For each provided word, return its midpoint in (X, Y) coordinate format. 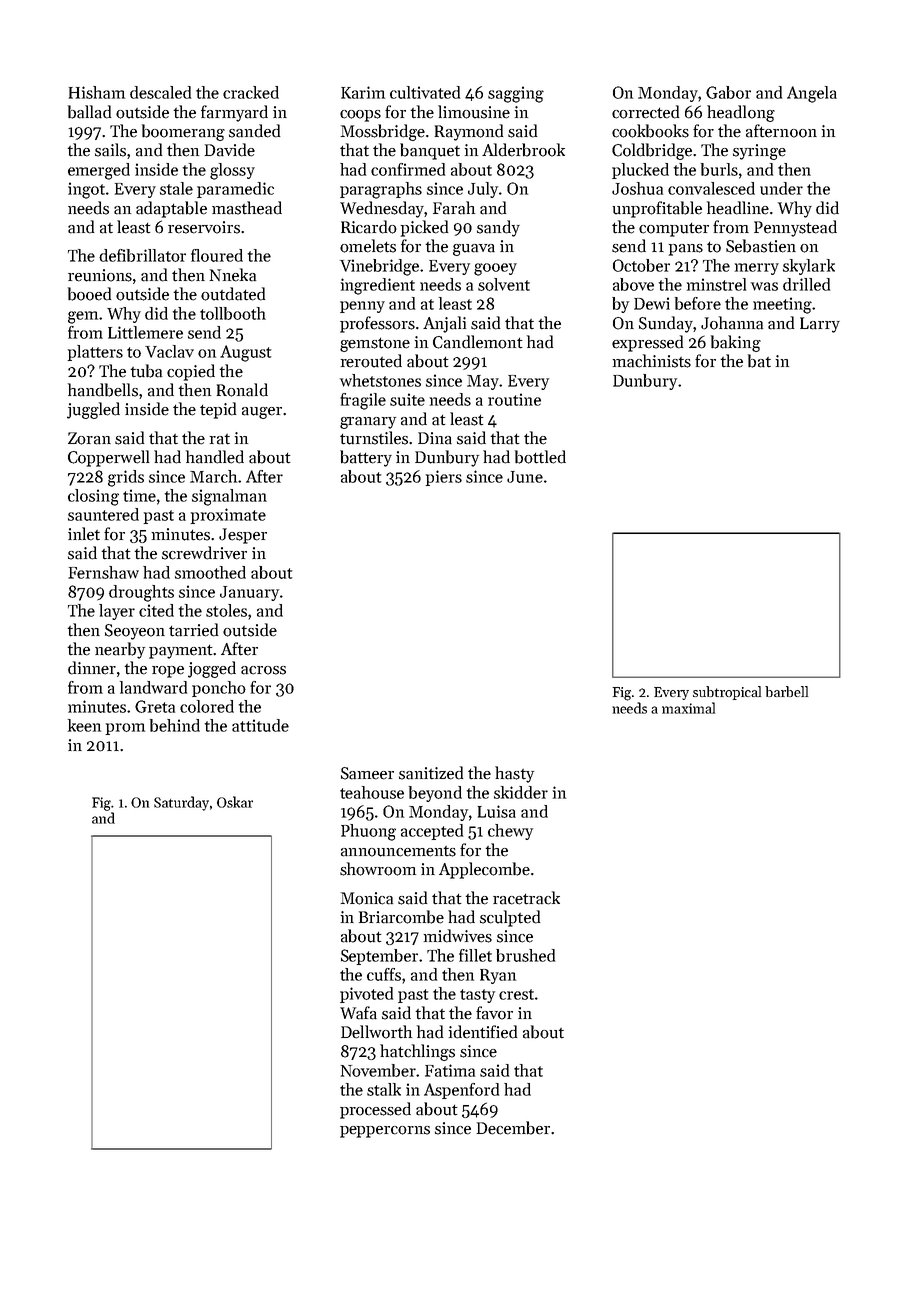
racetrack (526, 898)
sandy (498, 228)
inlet (84, 534)
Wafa (358, 1013)
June (525, 477)
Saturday (181, 803)
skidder (521, 792)
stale (176, 188)
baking (736, 343)
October (641, 265)
